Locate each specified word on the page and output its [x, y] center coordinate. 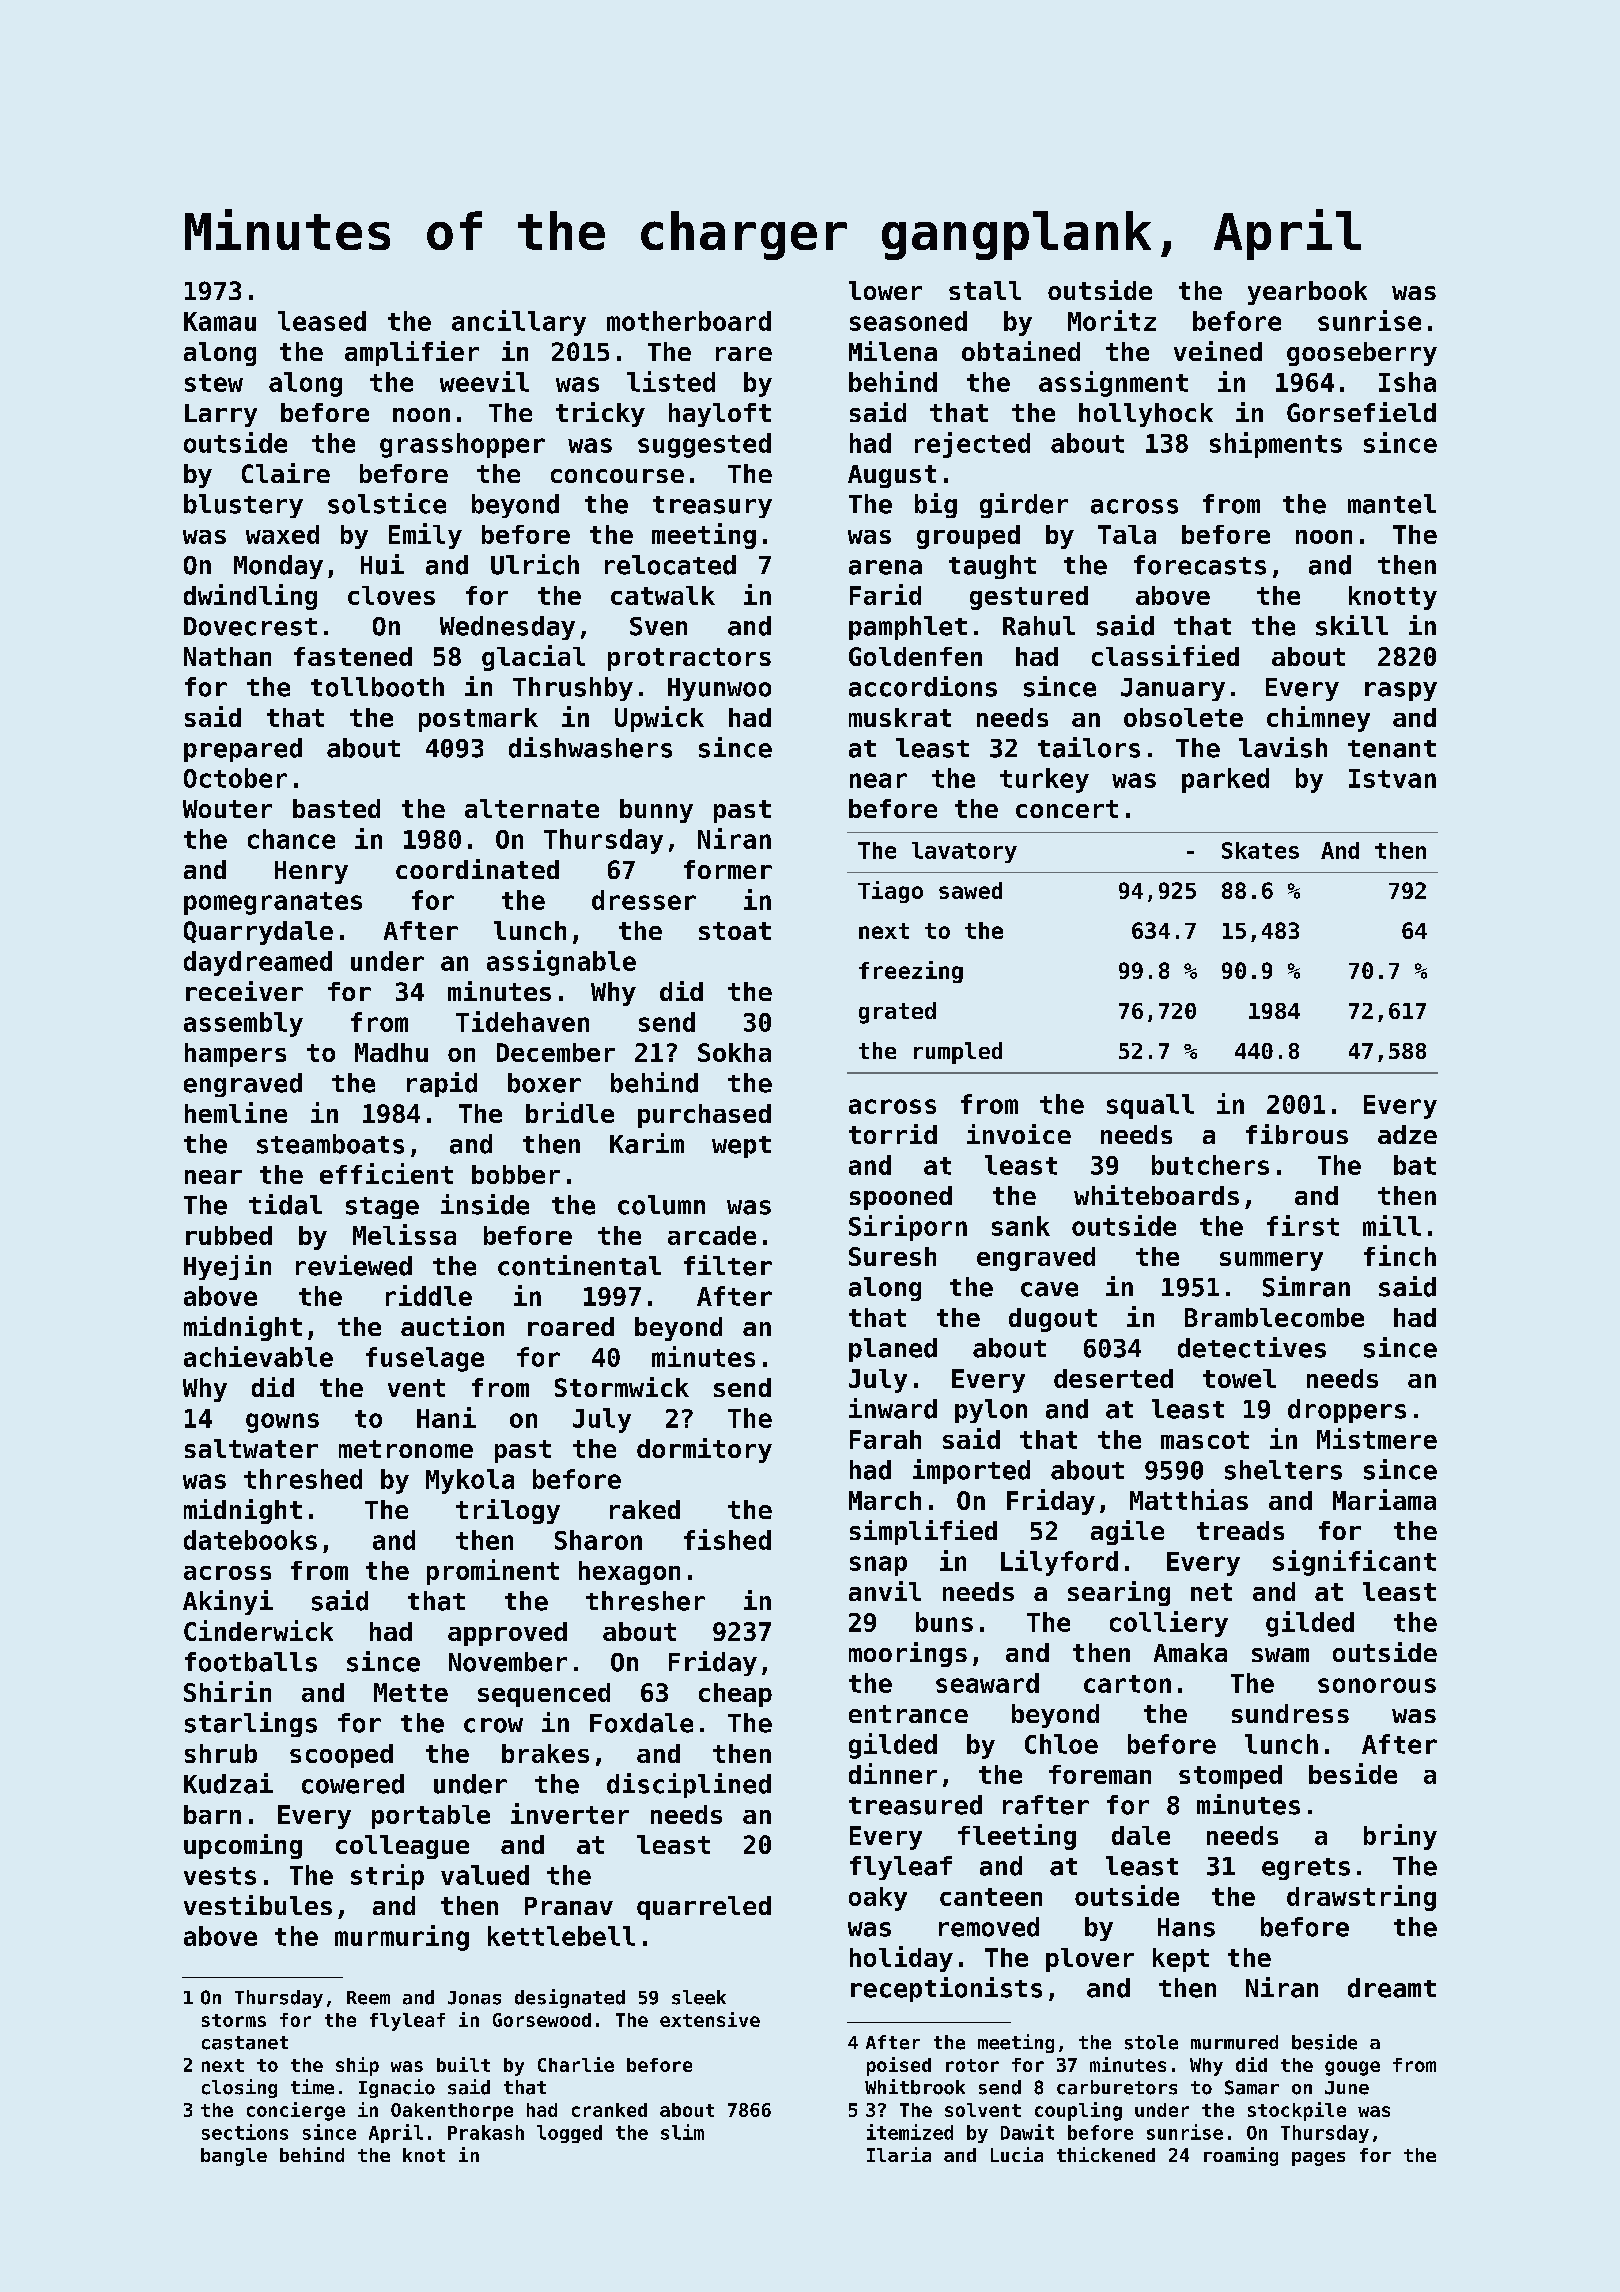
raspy [1401, 691]
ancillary [519, 323]
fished [727, 1539]
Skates [1260, 850]
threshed [303, 1479]
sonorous [1377, 1685]
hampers [235, 1055]
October [235, 778]
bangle [234, 2157]
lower [885, 290]
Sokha [734, 1052]
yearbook [1307, 293]
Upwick [659, 719]
